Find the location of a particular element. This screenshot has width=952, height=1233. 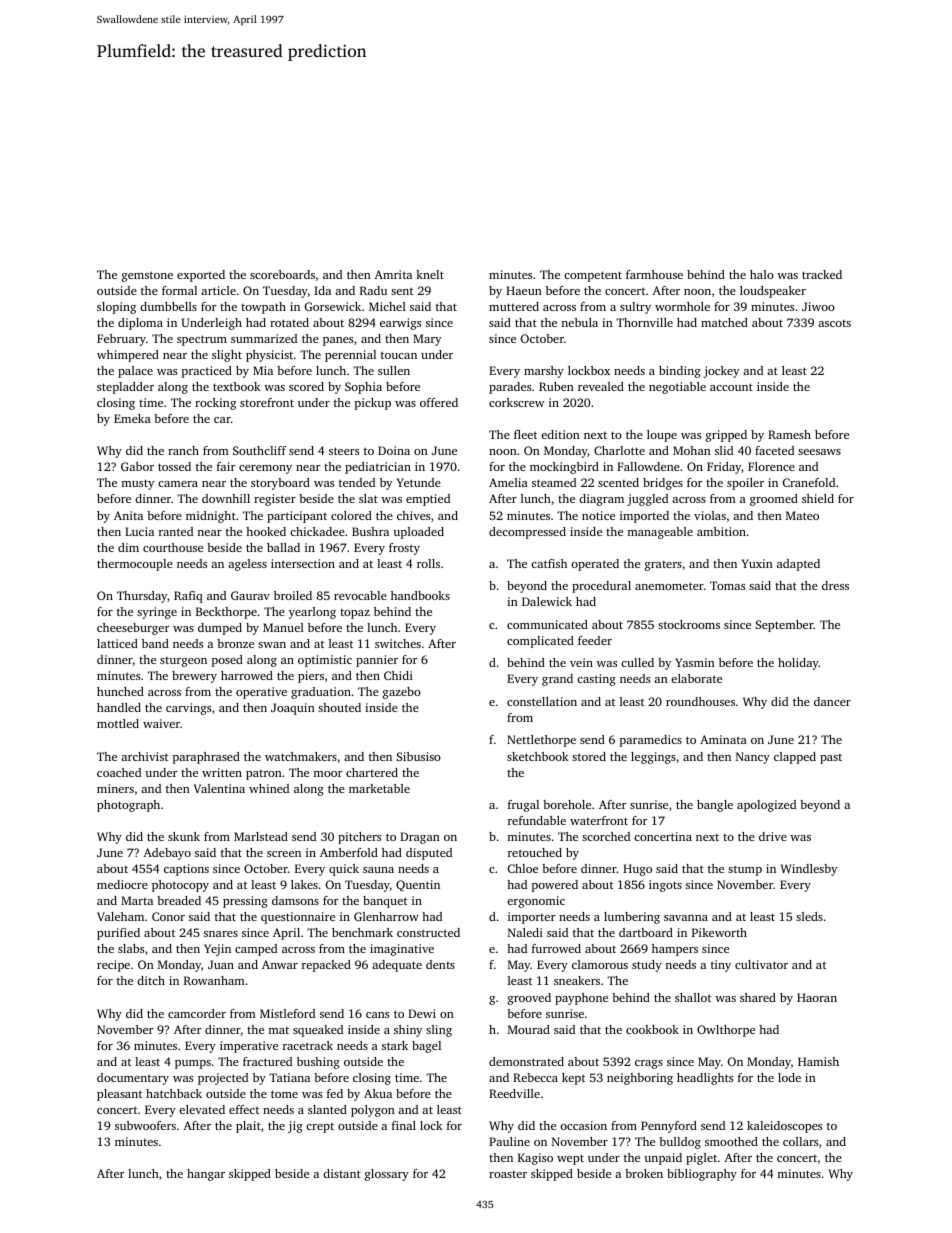

competent is located at coordinates (593, 276).
